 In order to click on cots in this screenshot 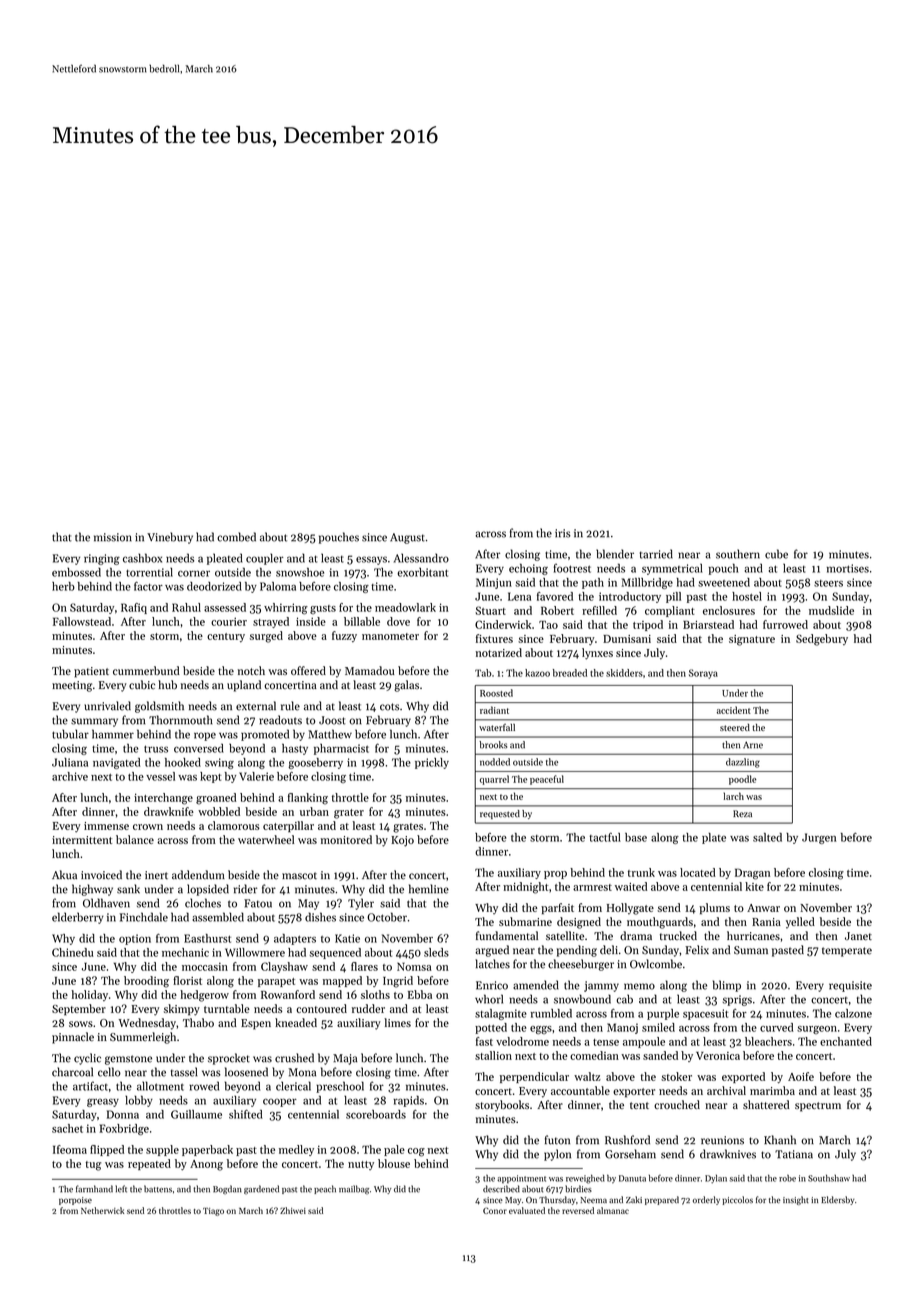, I will do `click(389, 707)`.
